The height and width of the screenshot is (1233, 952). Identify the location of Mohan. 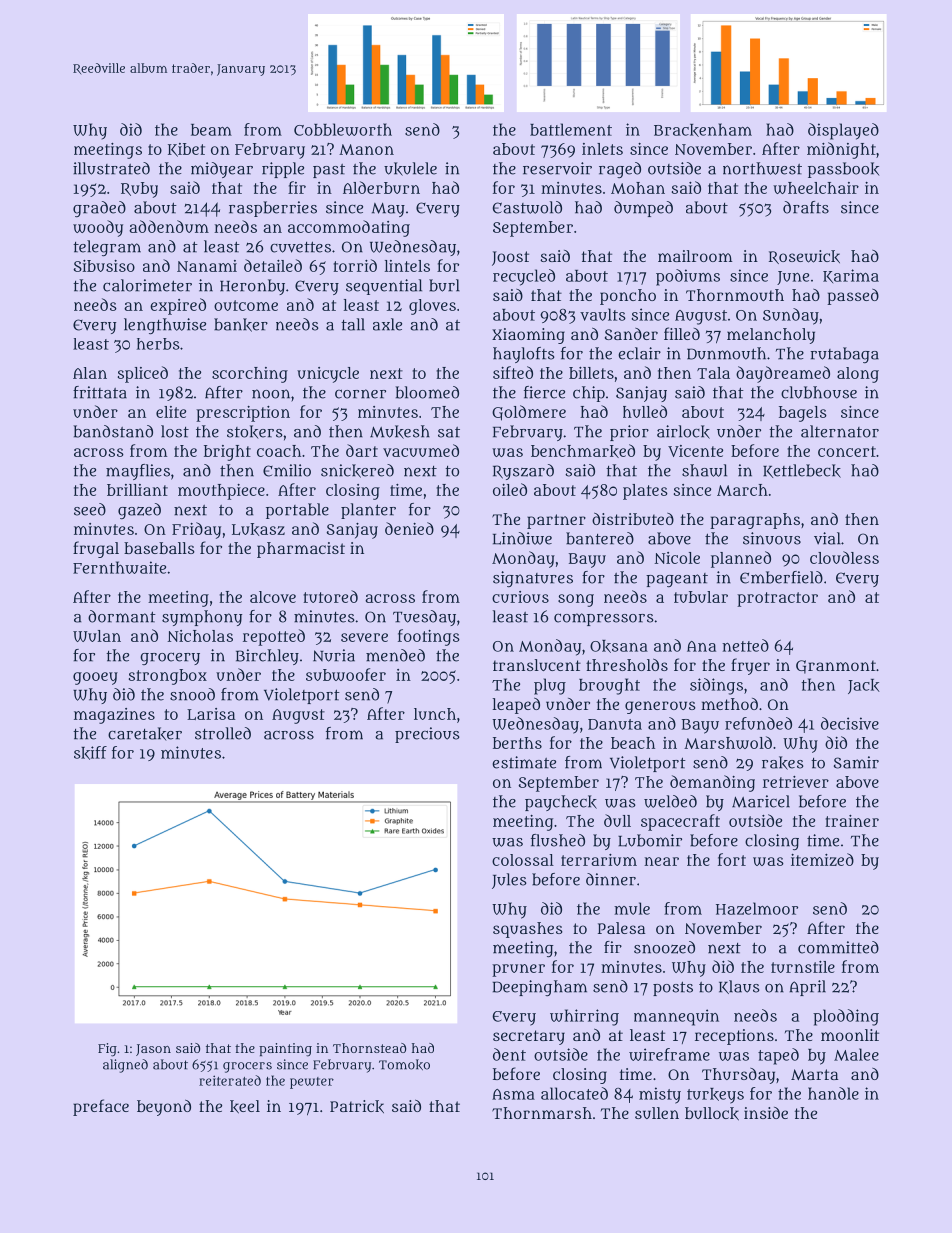
(638, 188).
